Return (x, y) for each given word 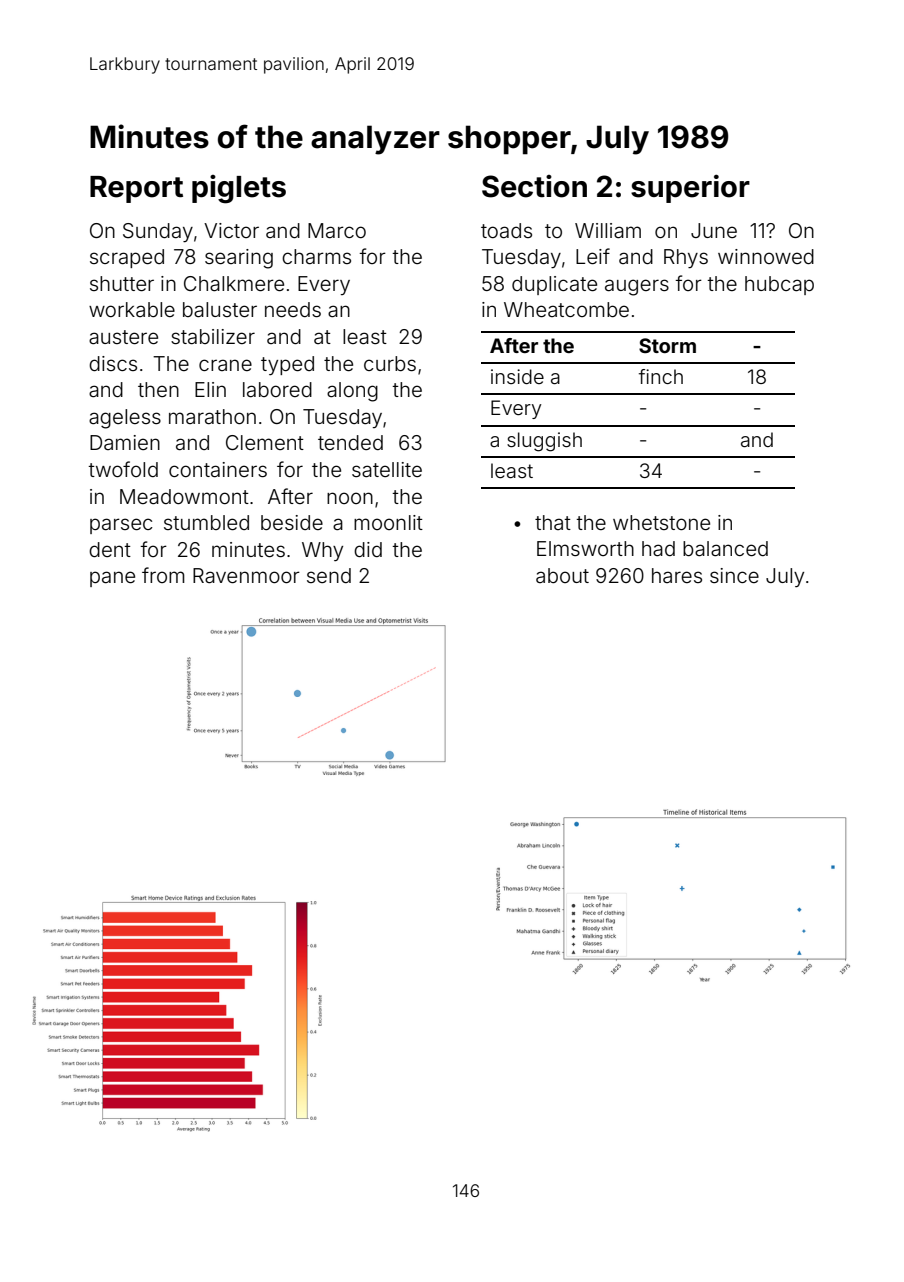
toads (506, 230)
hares (677, 575)
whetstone (661, 522)
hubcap (779, 285)
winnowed (766, 256)
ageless (125, 419)
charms (316, 256)
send (329, 575)
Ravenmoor (246, 575)
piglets (239, 189)
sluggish (544, 442)
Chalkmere (234, 283)
